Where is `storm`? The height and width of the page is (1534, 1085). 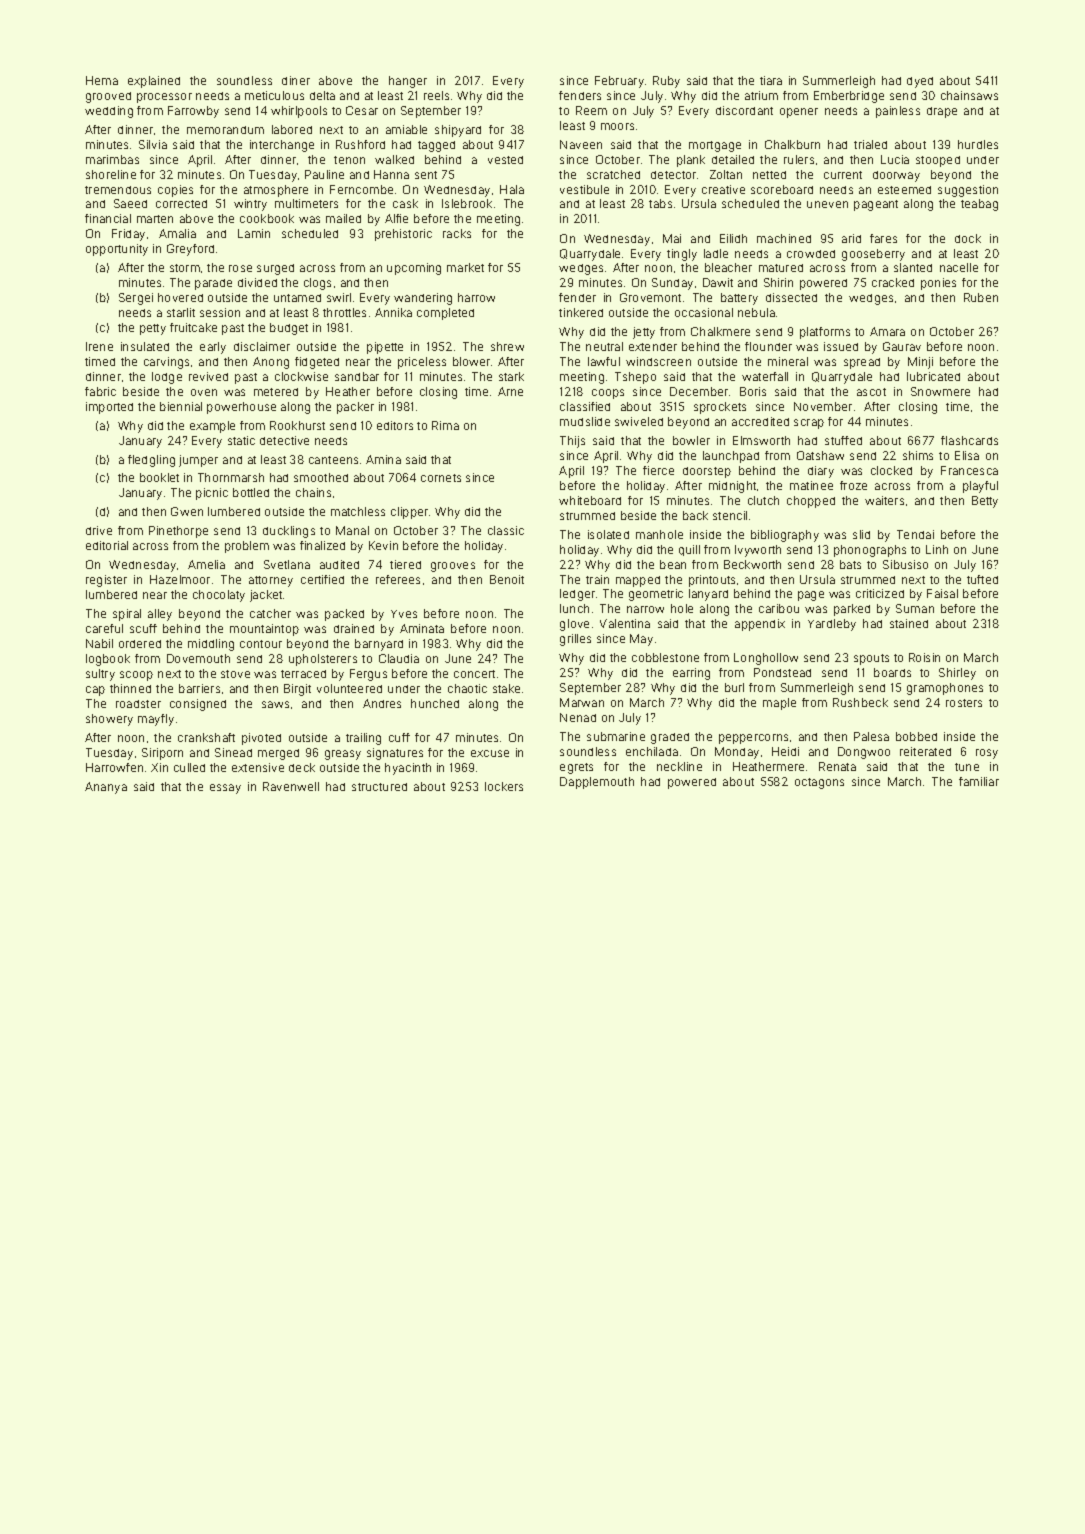 storm is located at coordinates (185, 268).
